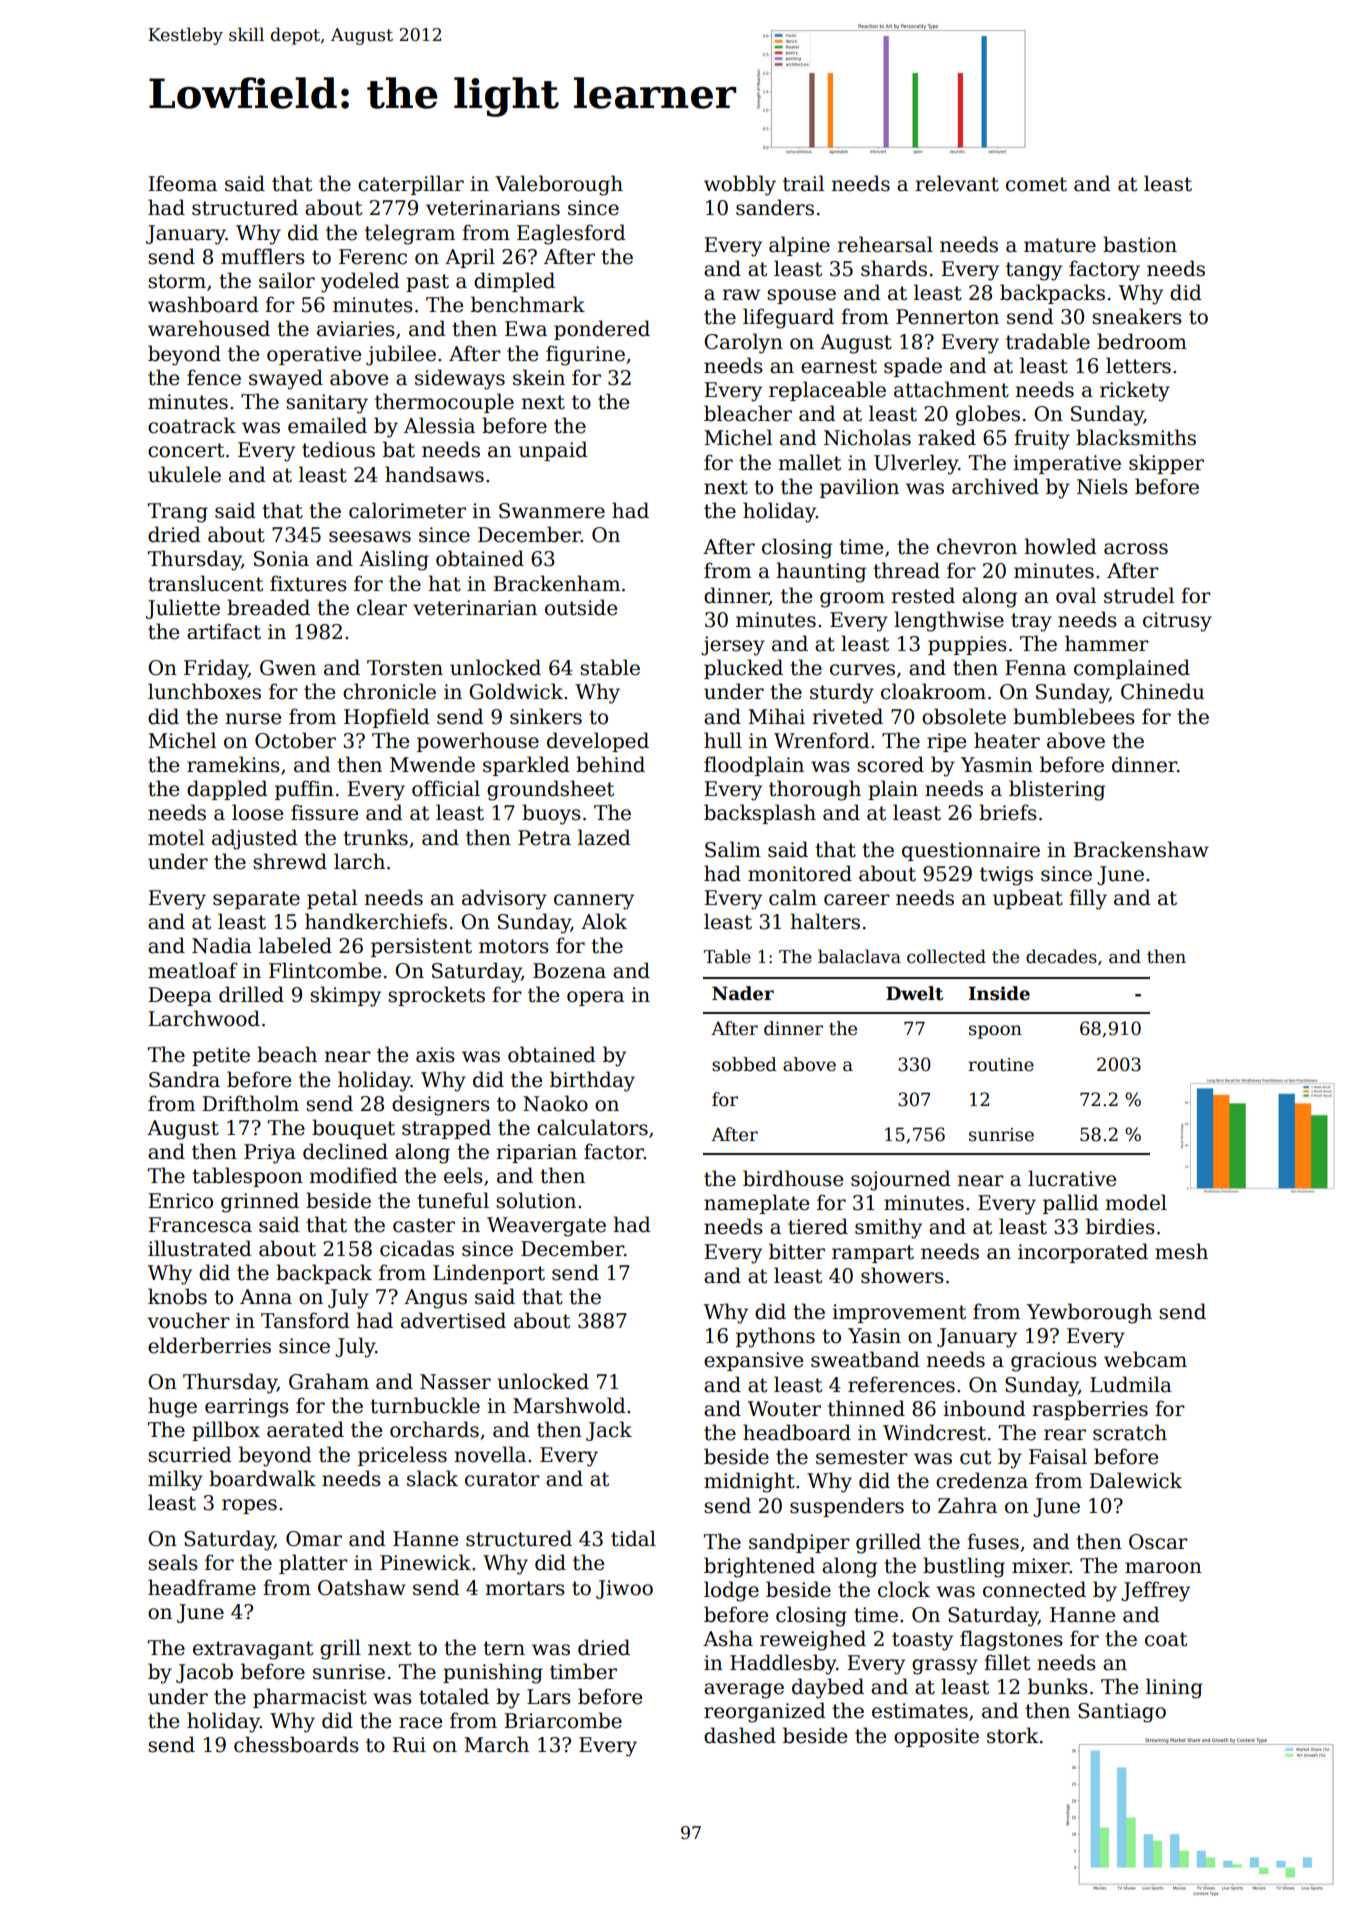 This screenshot has height=1924, width=1360. I want to click on comet, so click(1036, 184).
